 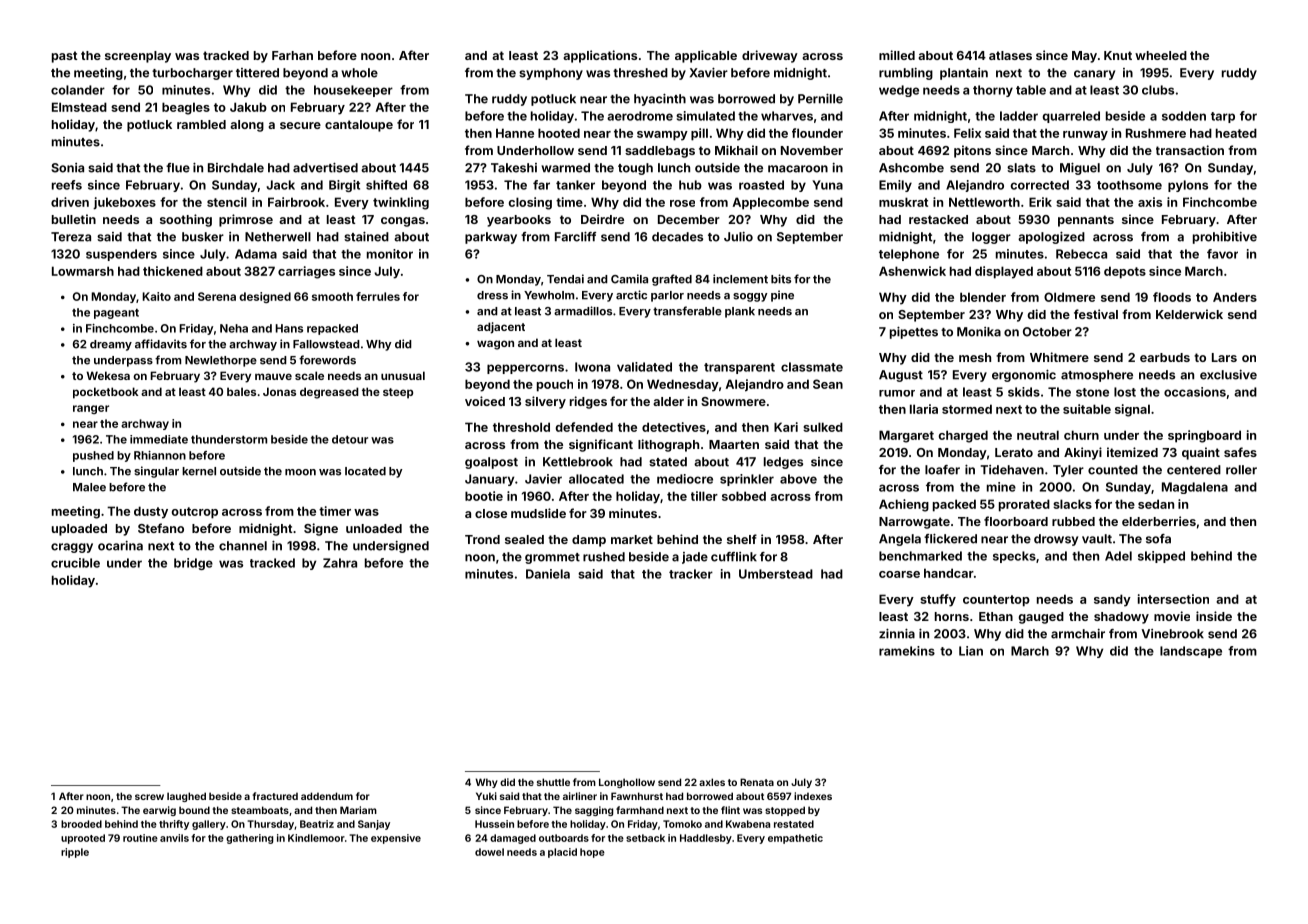 I want to click on applications, so click(x=600, y=56).
